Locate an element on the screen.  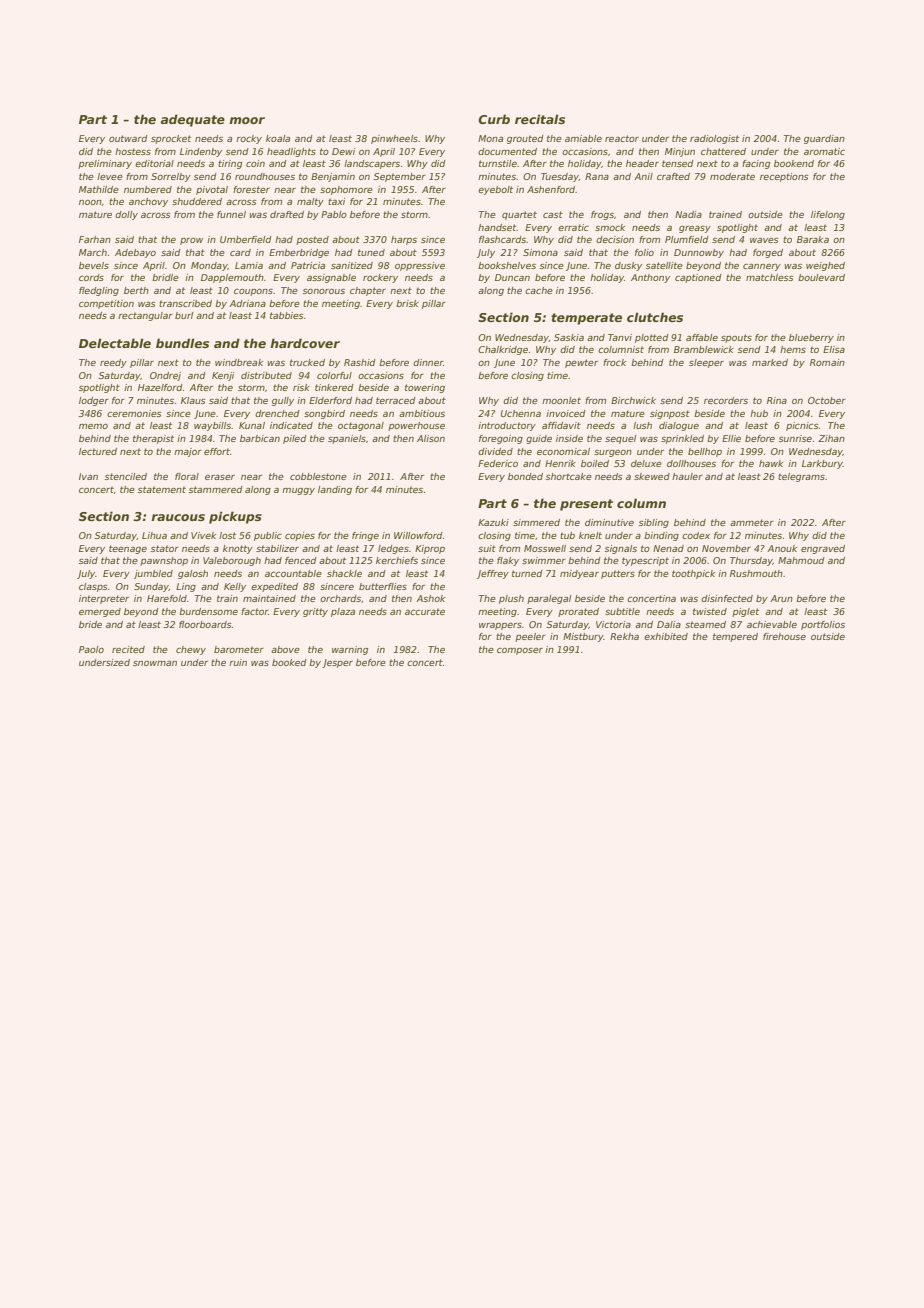
teenage is located at coordinates (128, 549).
